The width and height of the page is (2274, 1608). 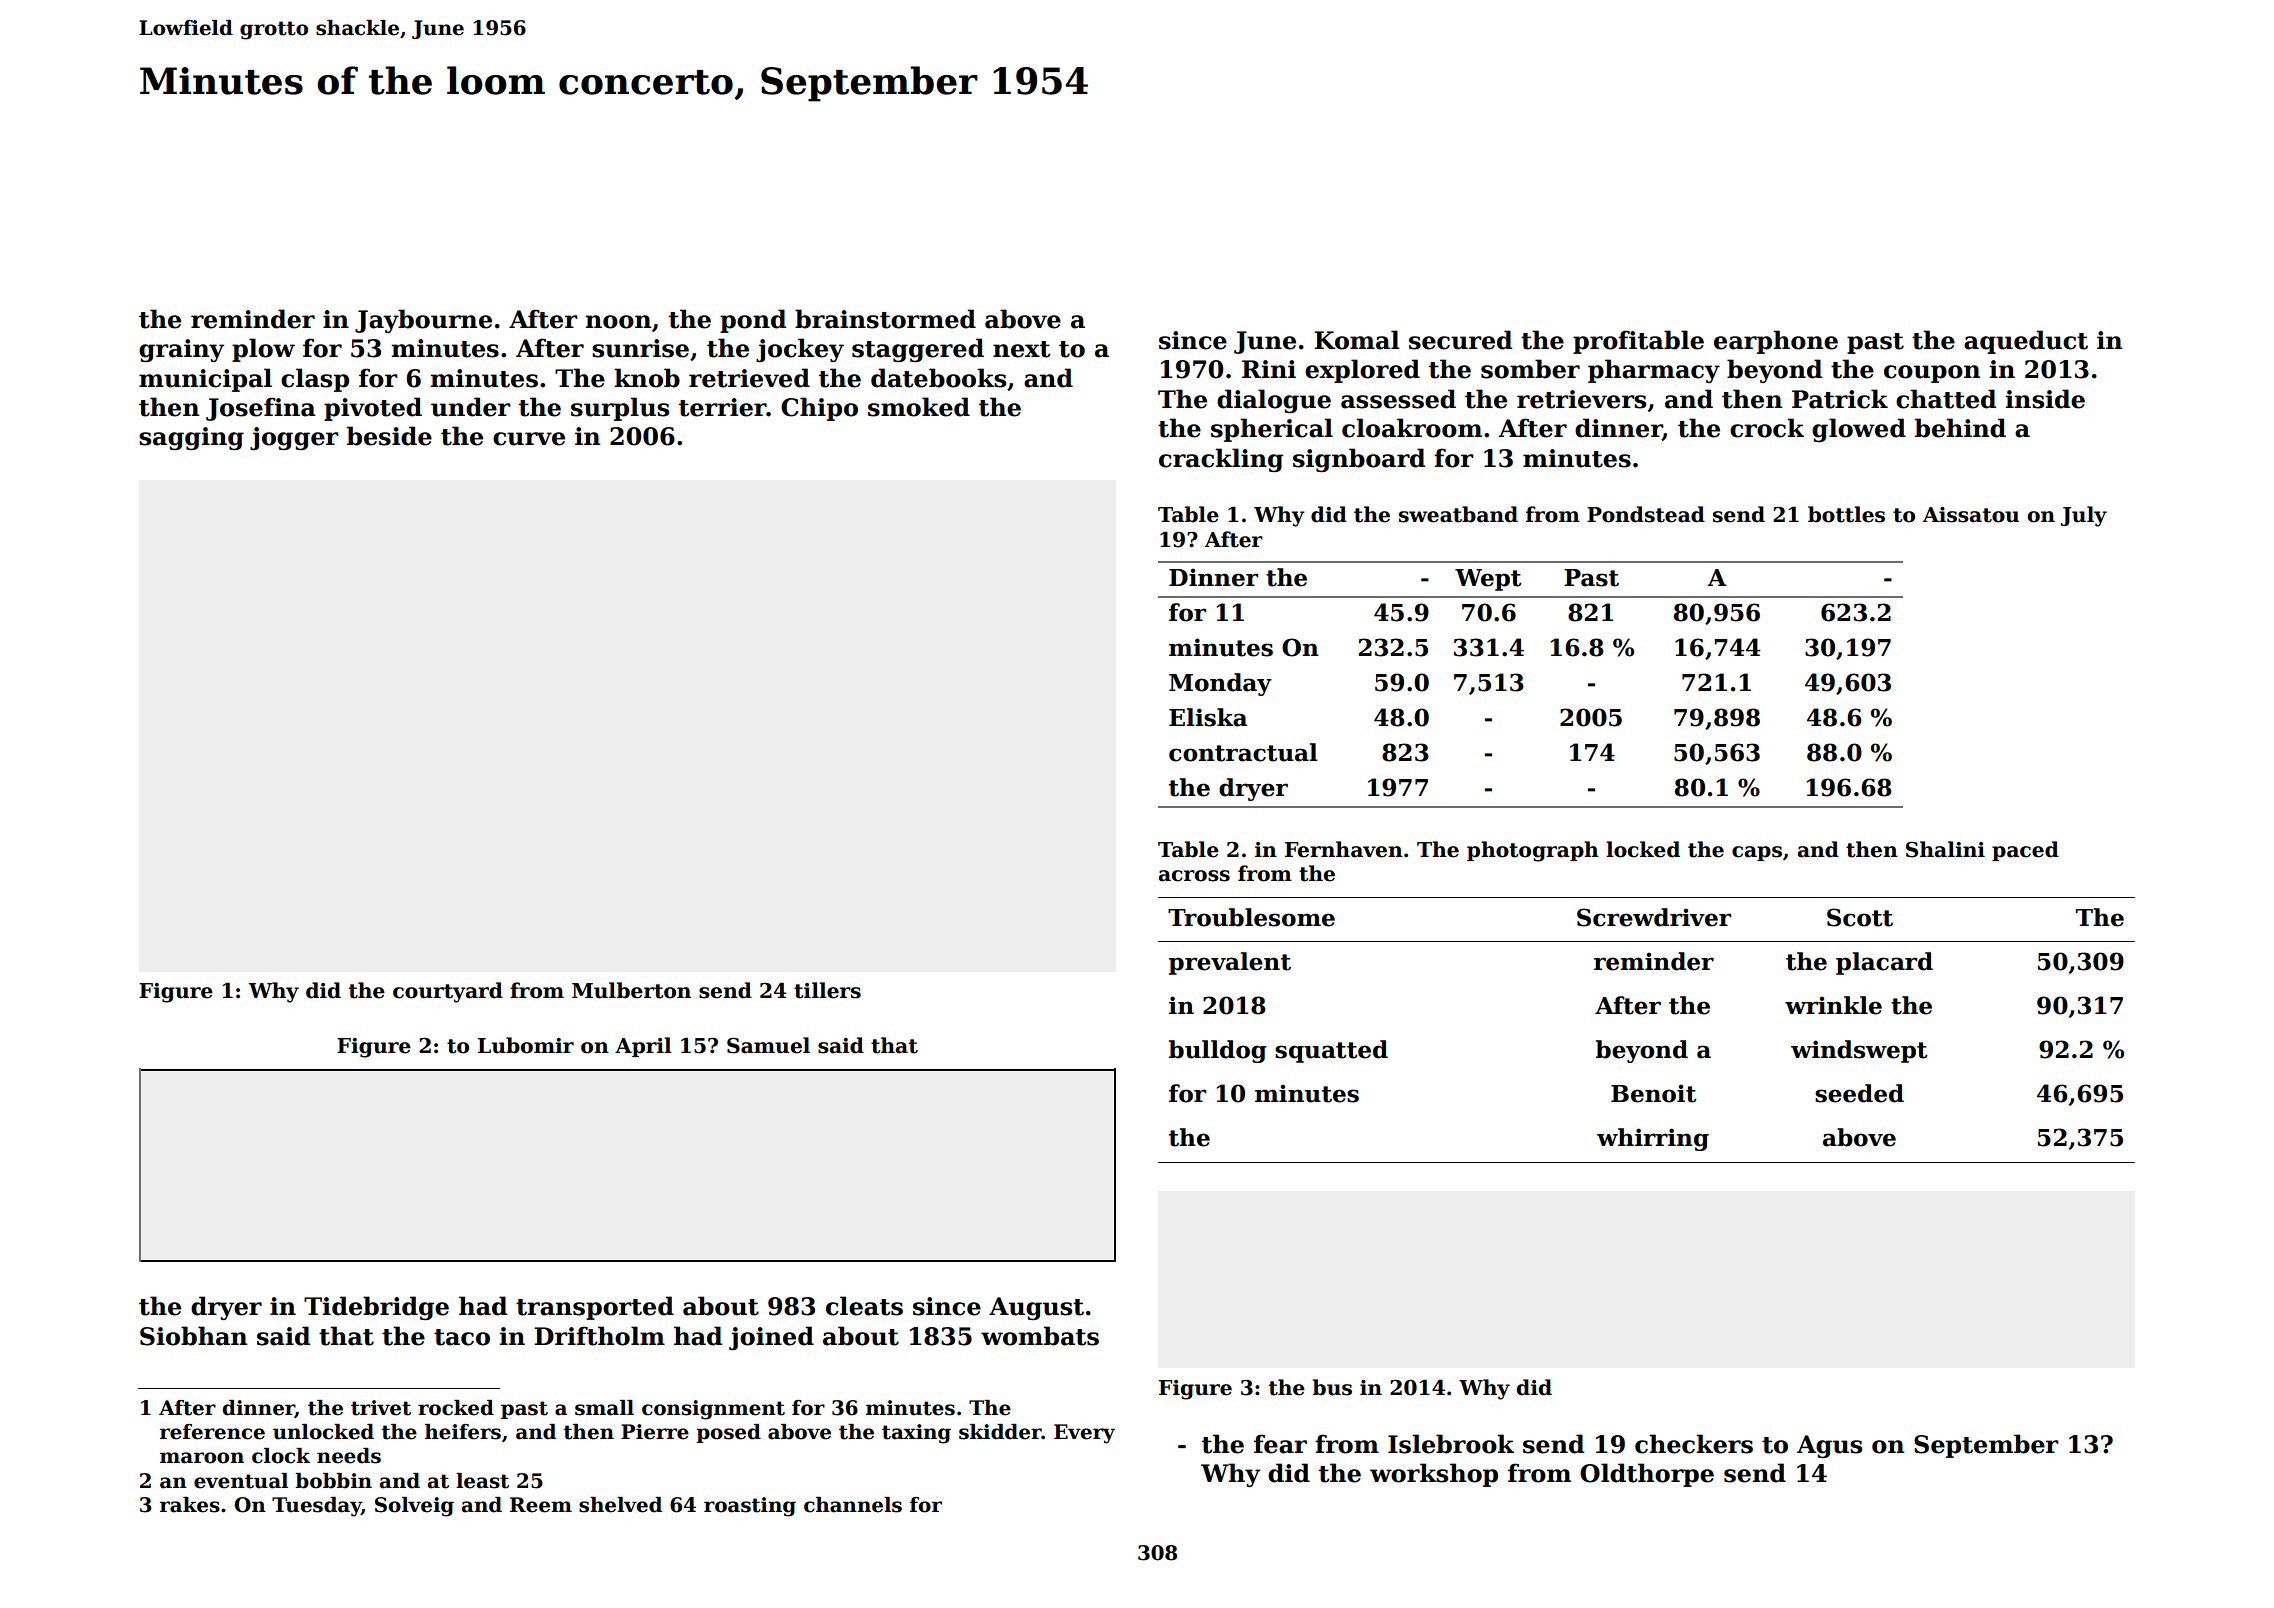 What do you see at coordinates (631, 990) in the page?
I see `Mulberton` at bounding box center [631, 990].
